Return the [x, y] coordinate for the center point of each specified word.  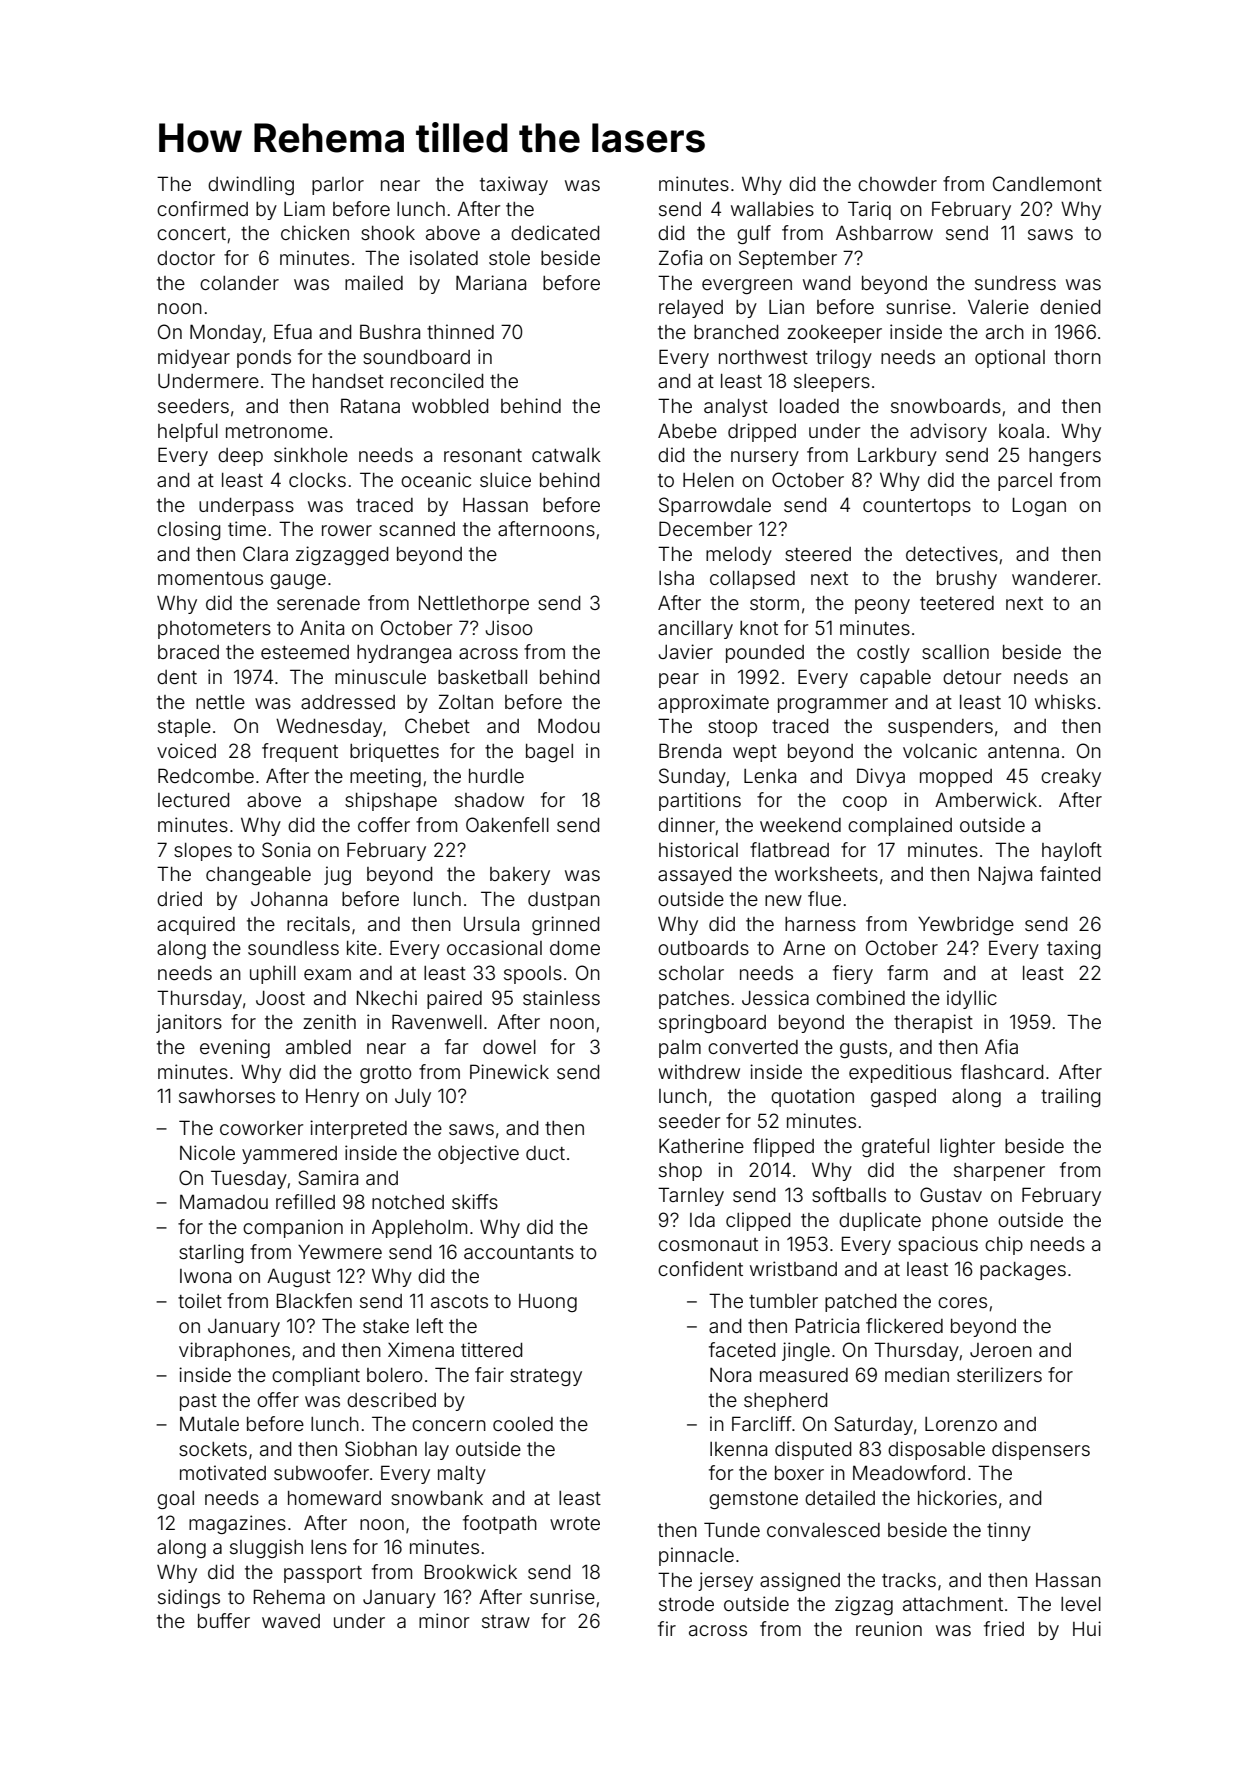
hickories [957, 1497]
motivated [223, 1472]
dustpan [564, 901]
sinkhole [311, 454]
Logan [1039, 507]
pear [679, 680]
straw [506, 1621]
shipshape [391, 801]
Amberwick [986, 799]
